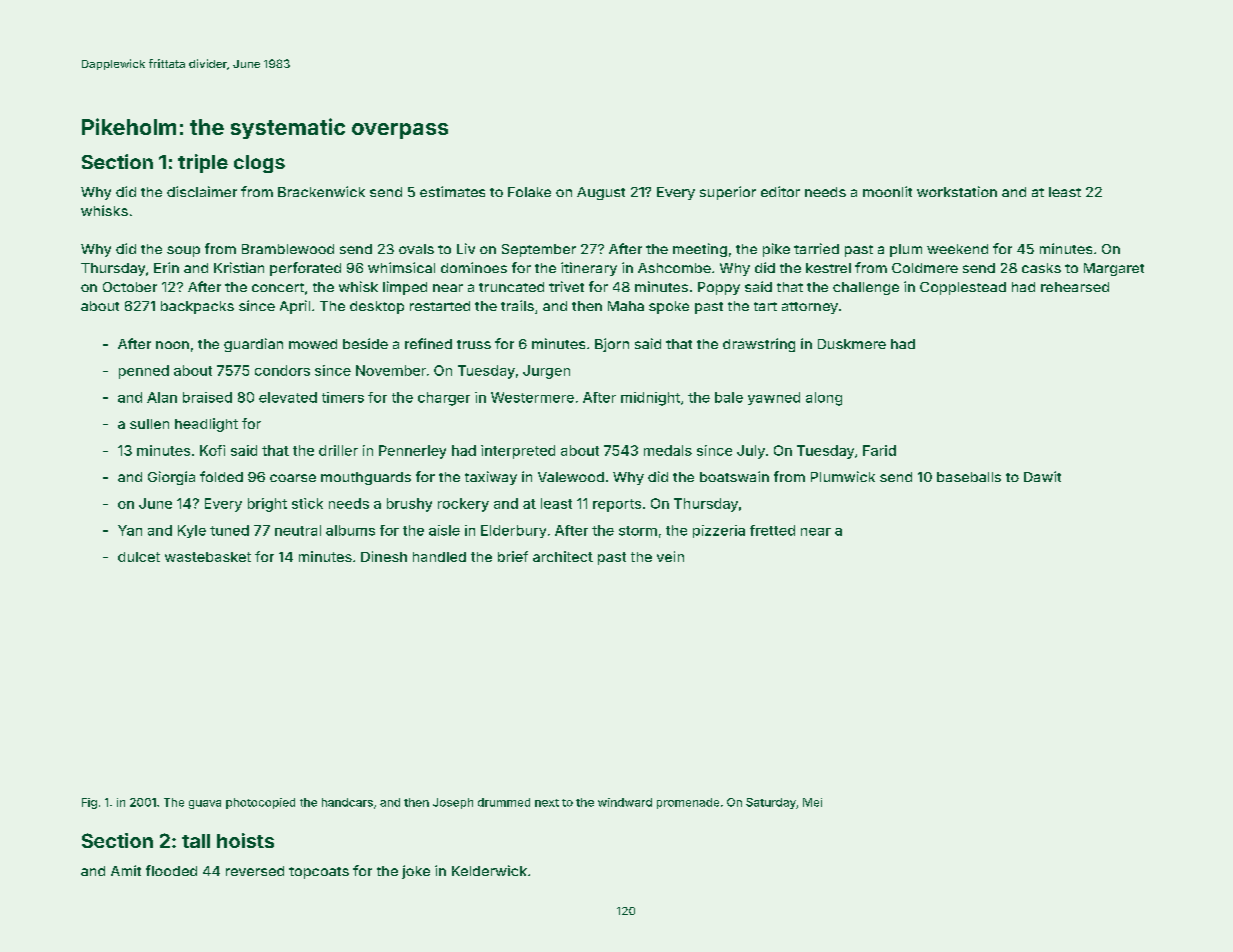 The width and height of the screenshot is (1233, 952). I want to click on backpacks, so click(197, 307).
